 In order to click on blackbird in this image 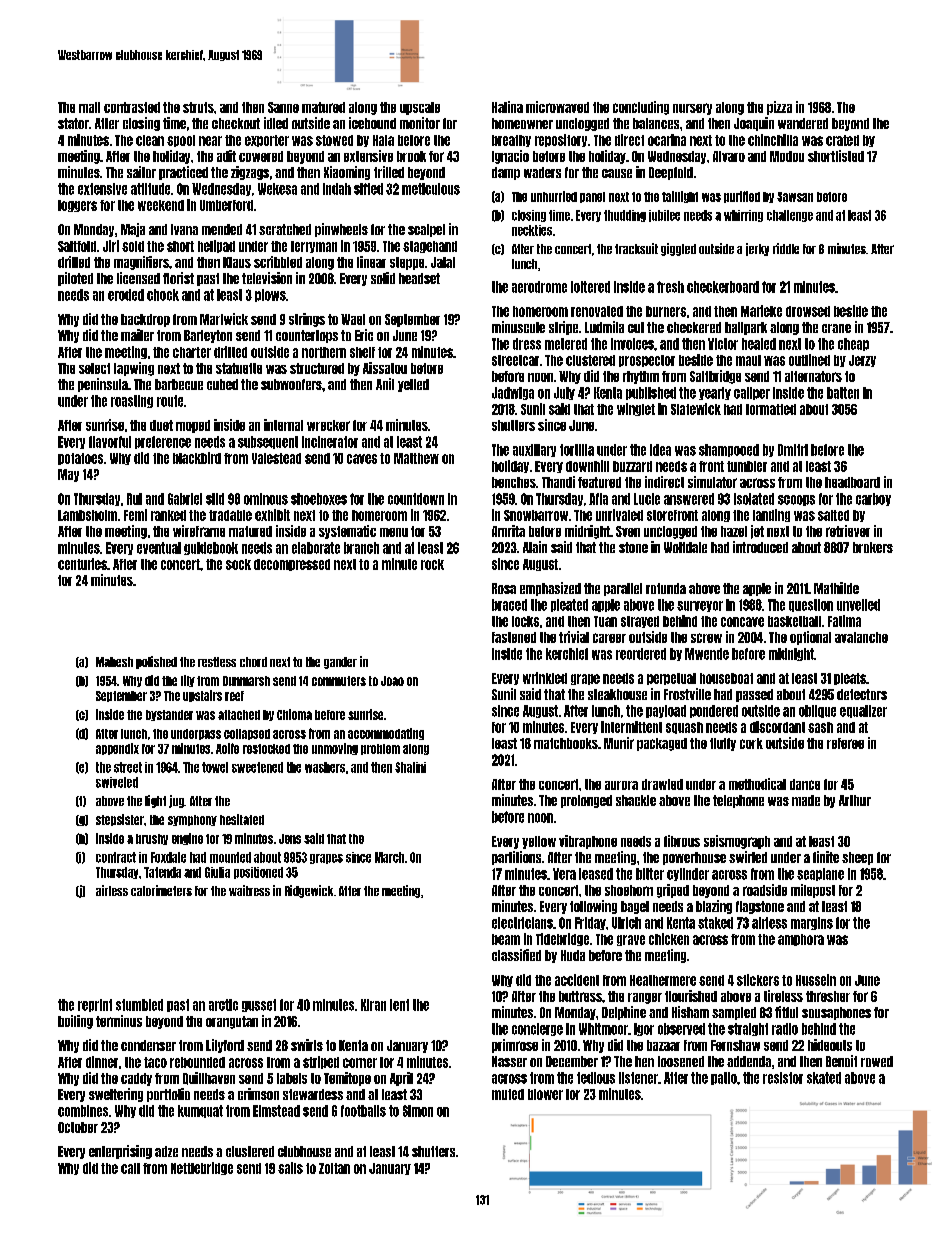, I will do `click(197, 458)`.
